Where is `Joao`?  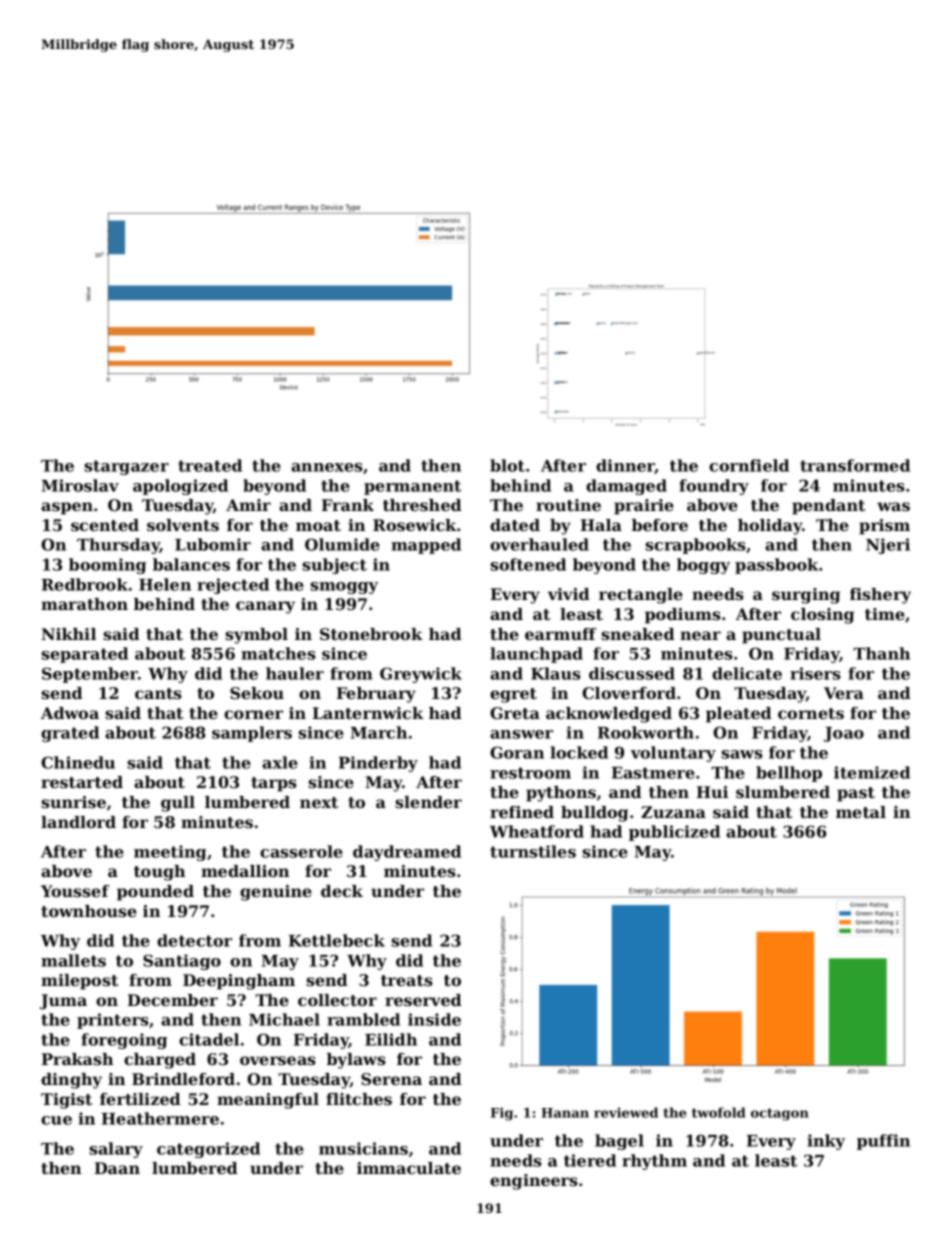 Joao is located at coordinates (844, 734).
